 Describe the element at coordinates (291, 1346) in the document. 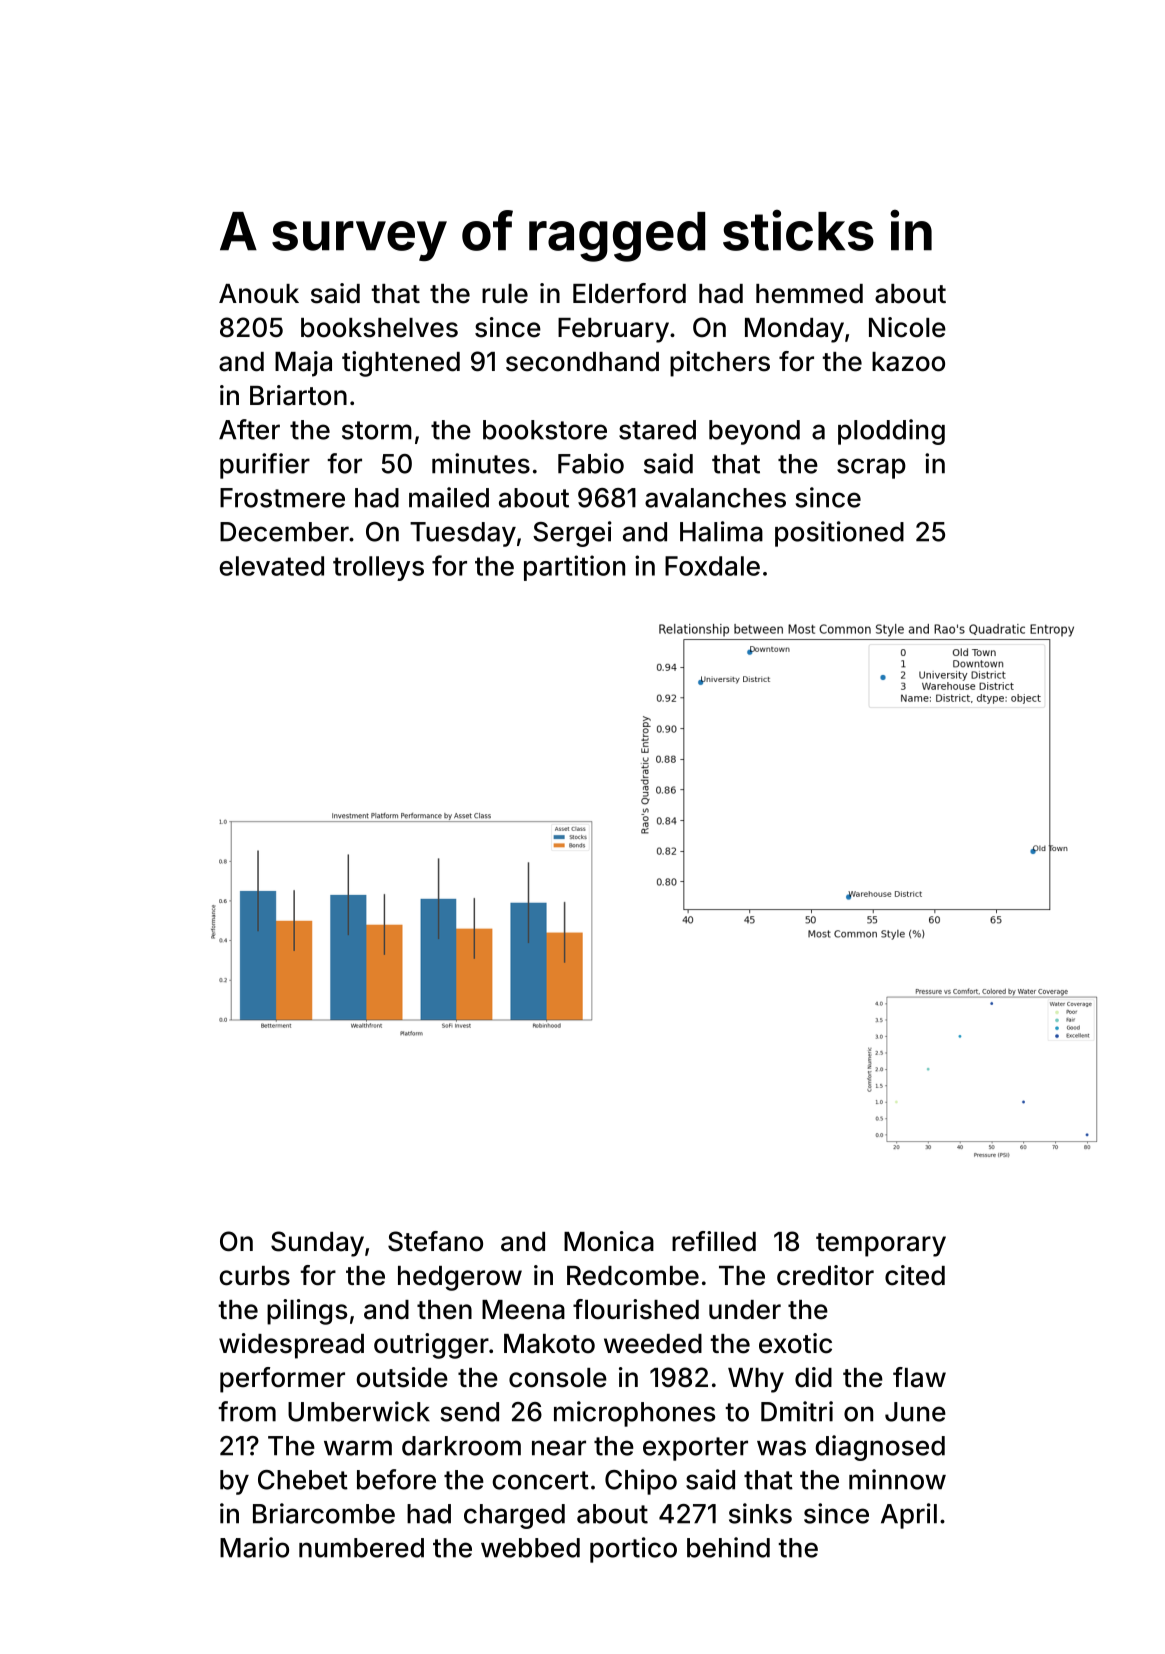

I see `widespread` at that location.
